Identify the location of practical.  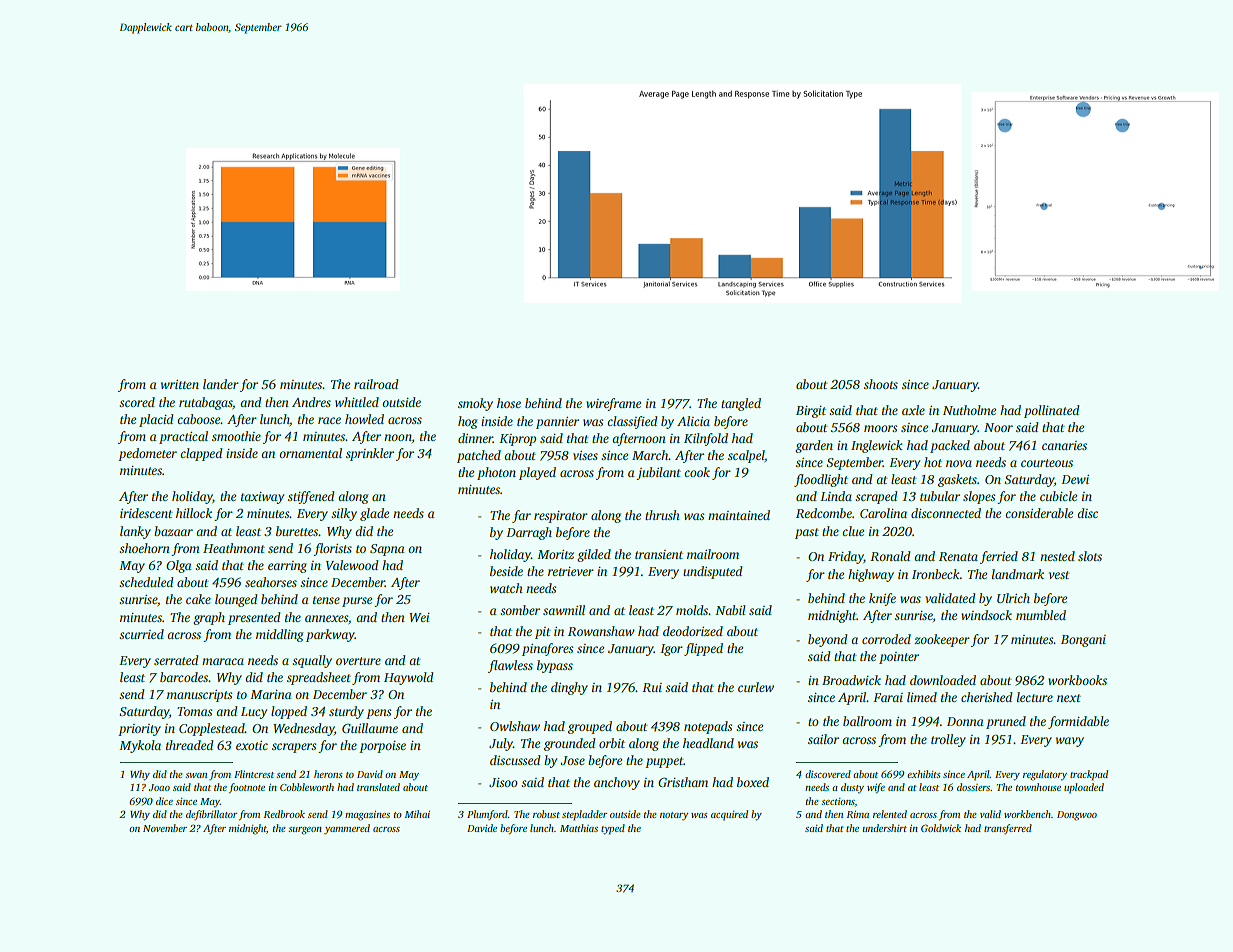
(183, 437).
